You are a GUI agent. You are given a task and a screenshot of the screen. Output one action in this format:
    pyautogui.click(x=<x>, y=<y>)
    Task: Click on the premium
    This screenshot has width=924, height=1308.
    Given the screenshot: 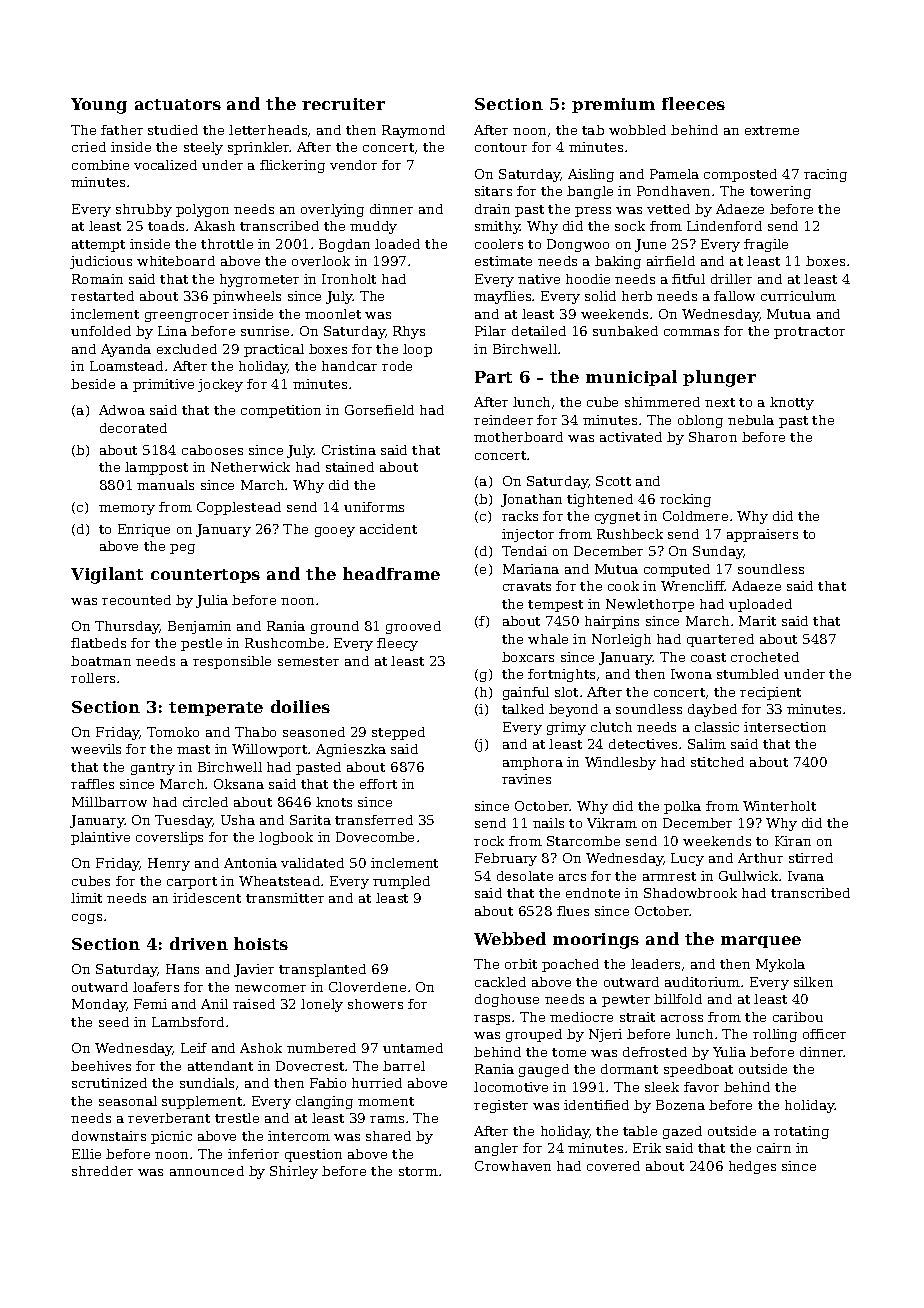 What is the action you would take?
    pyautogui.click(x=613, y=105)
